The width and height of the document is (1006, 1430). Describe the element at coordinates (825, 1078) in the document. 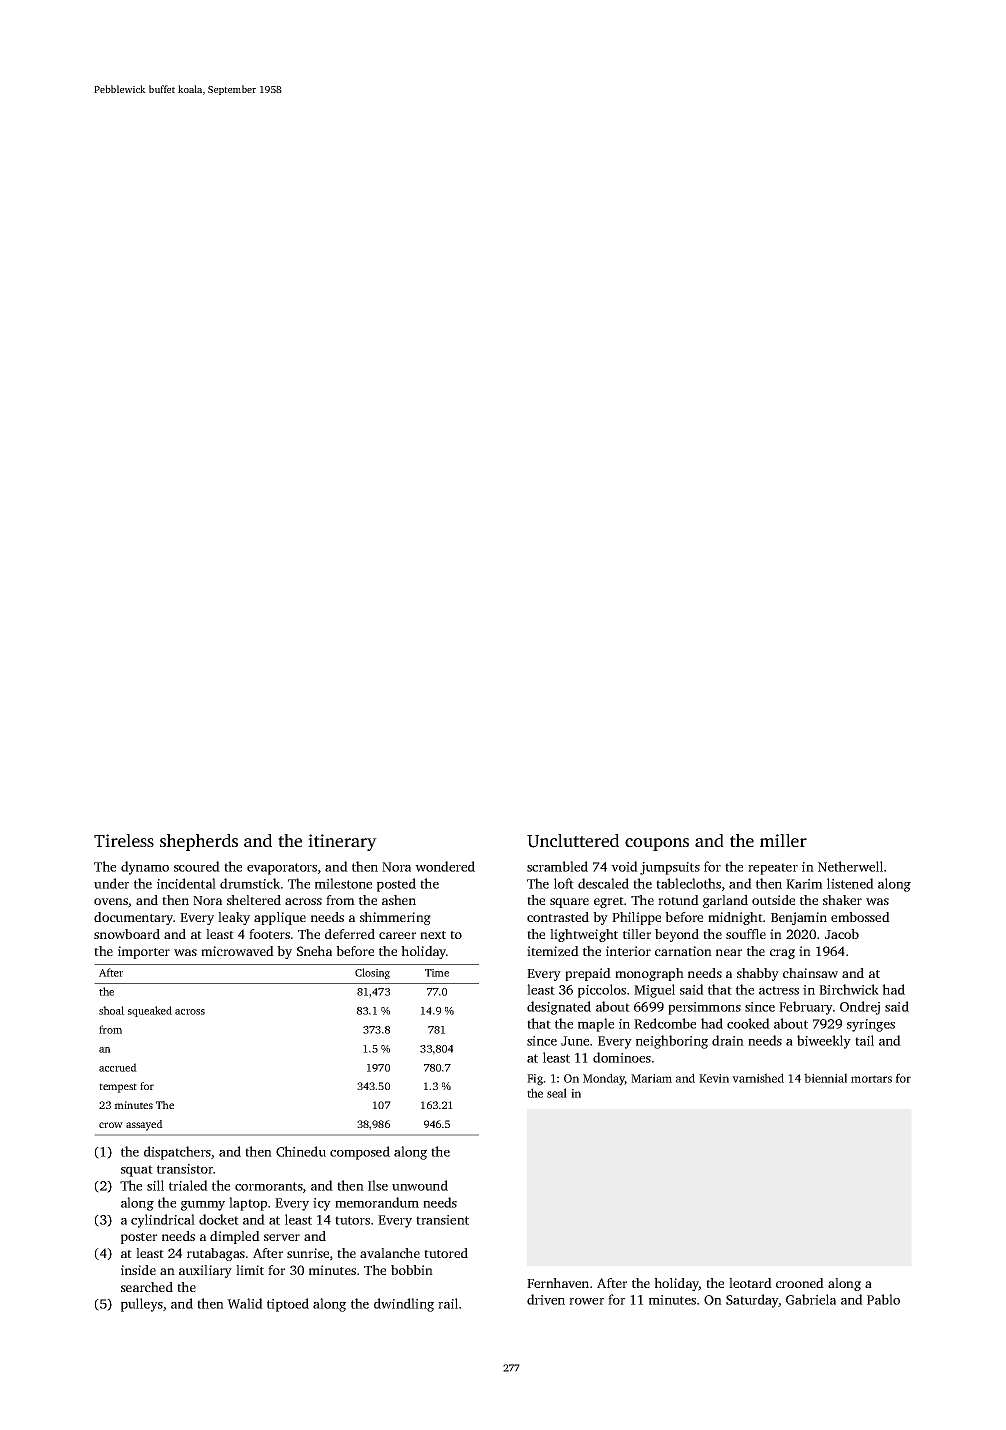

I see `biennial` at that location.
